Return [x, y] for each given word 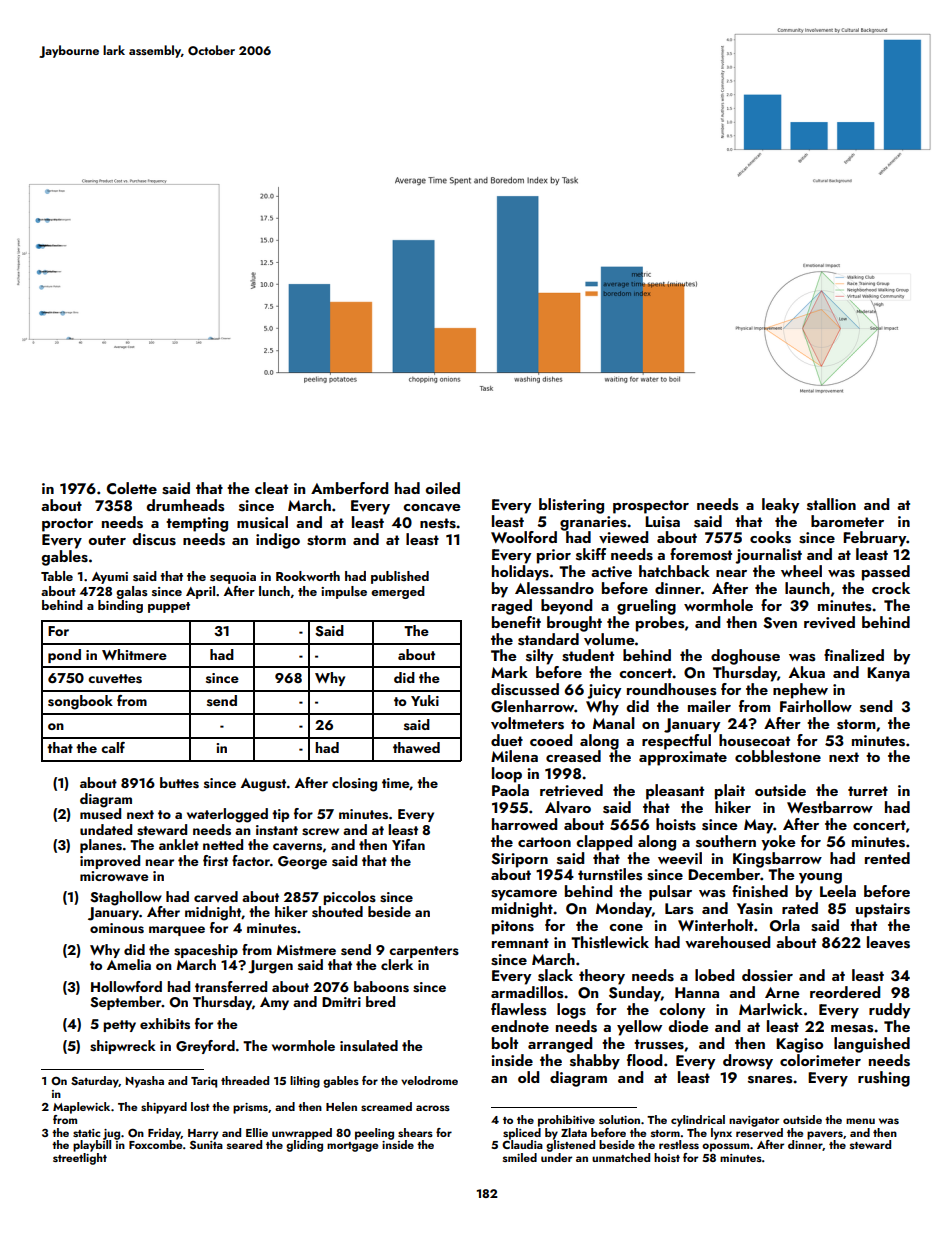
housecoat [754, 740]
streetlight [80, 1159]
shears [415, 1132]
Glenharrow [532, 706]
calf [113, 747]
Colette [132, 488]
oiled [442, 488]
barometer [847, 521]
